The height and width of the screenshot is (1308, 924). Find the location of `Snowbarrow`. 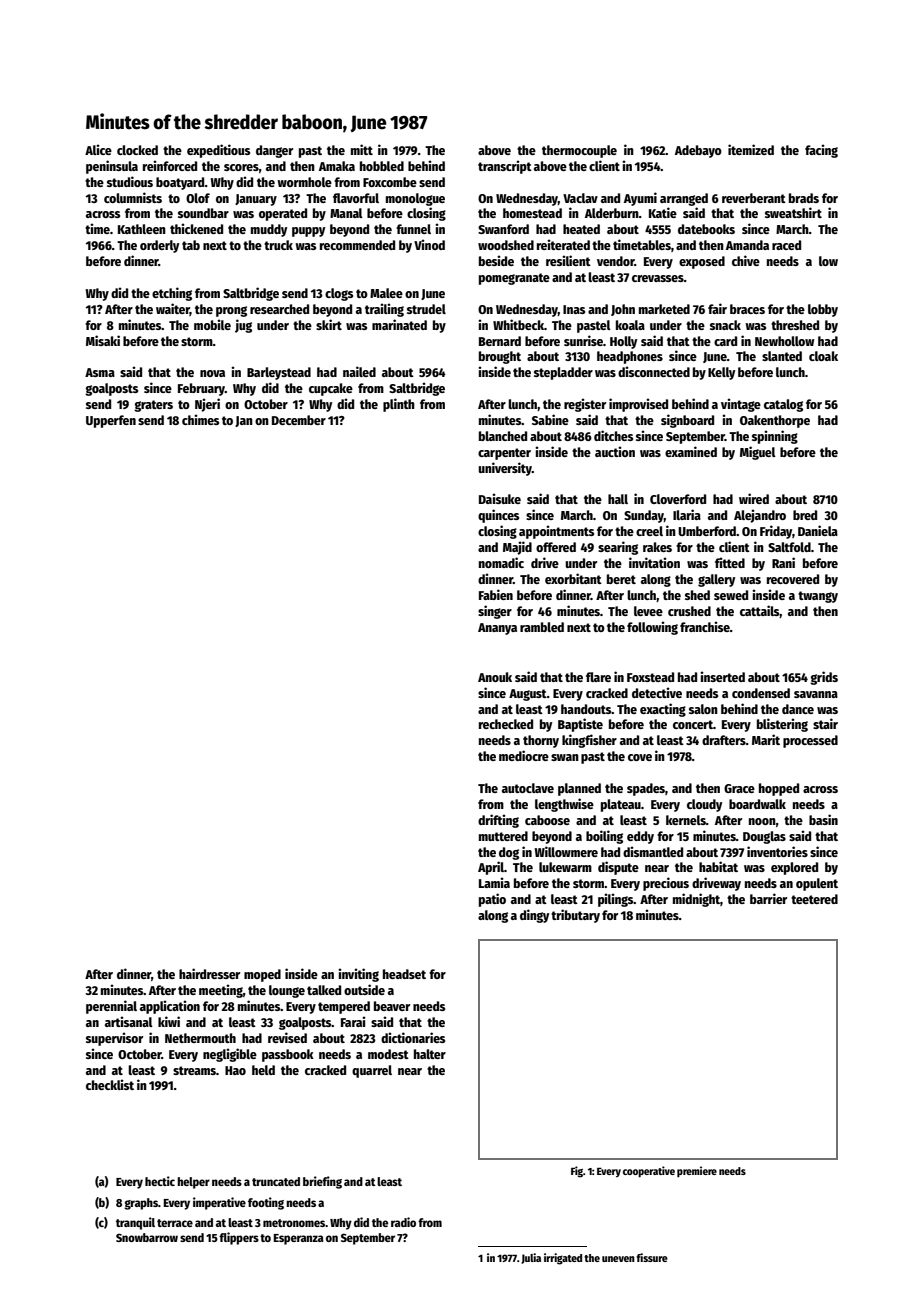

Snowbarrow is located at coordinates (147, 1237).
